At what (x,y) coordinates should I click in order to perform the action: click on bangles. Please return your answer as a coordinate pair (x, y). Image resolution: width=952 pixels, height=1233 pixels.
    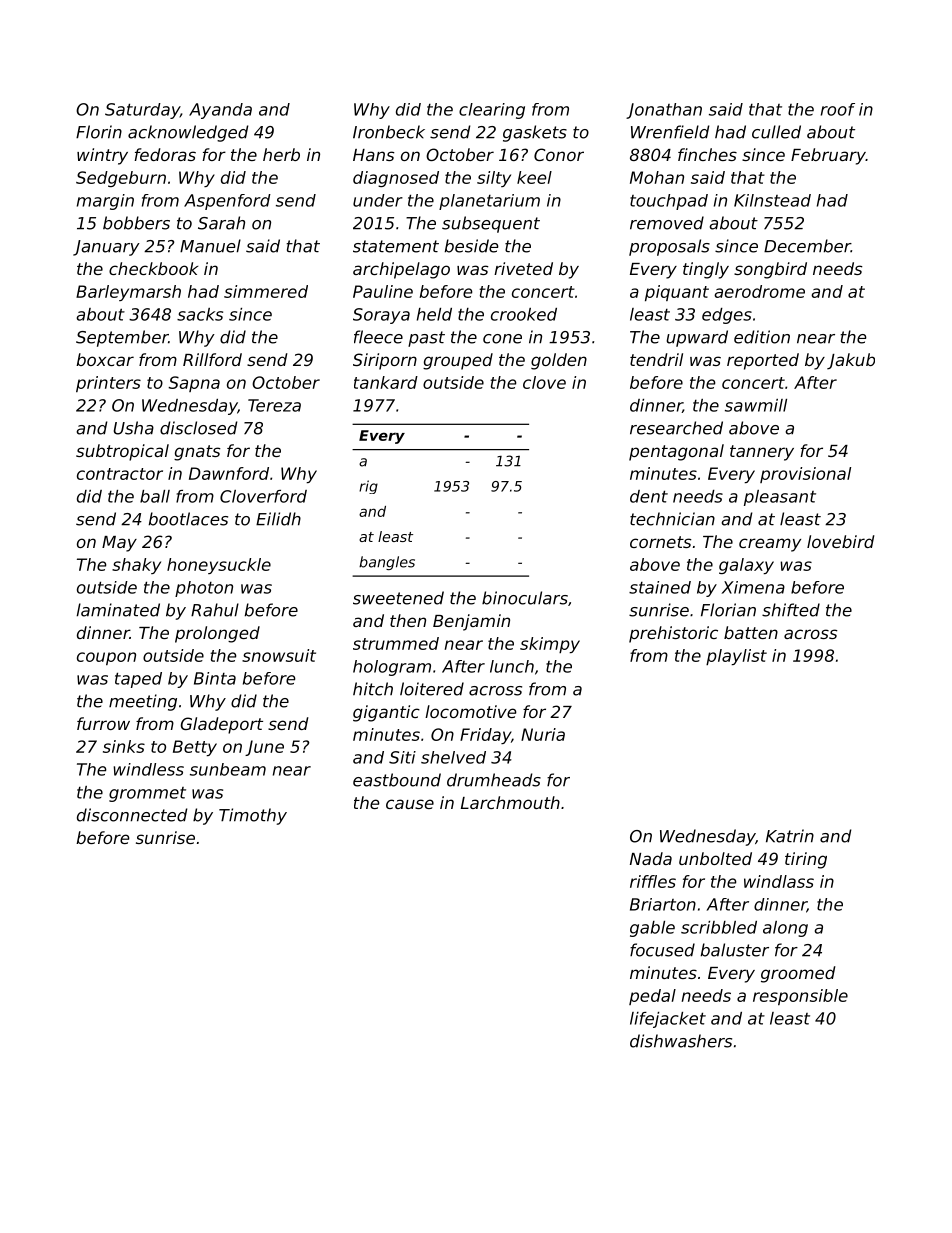
    Looking at the image, I should click on (387, 563).
